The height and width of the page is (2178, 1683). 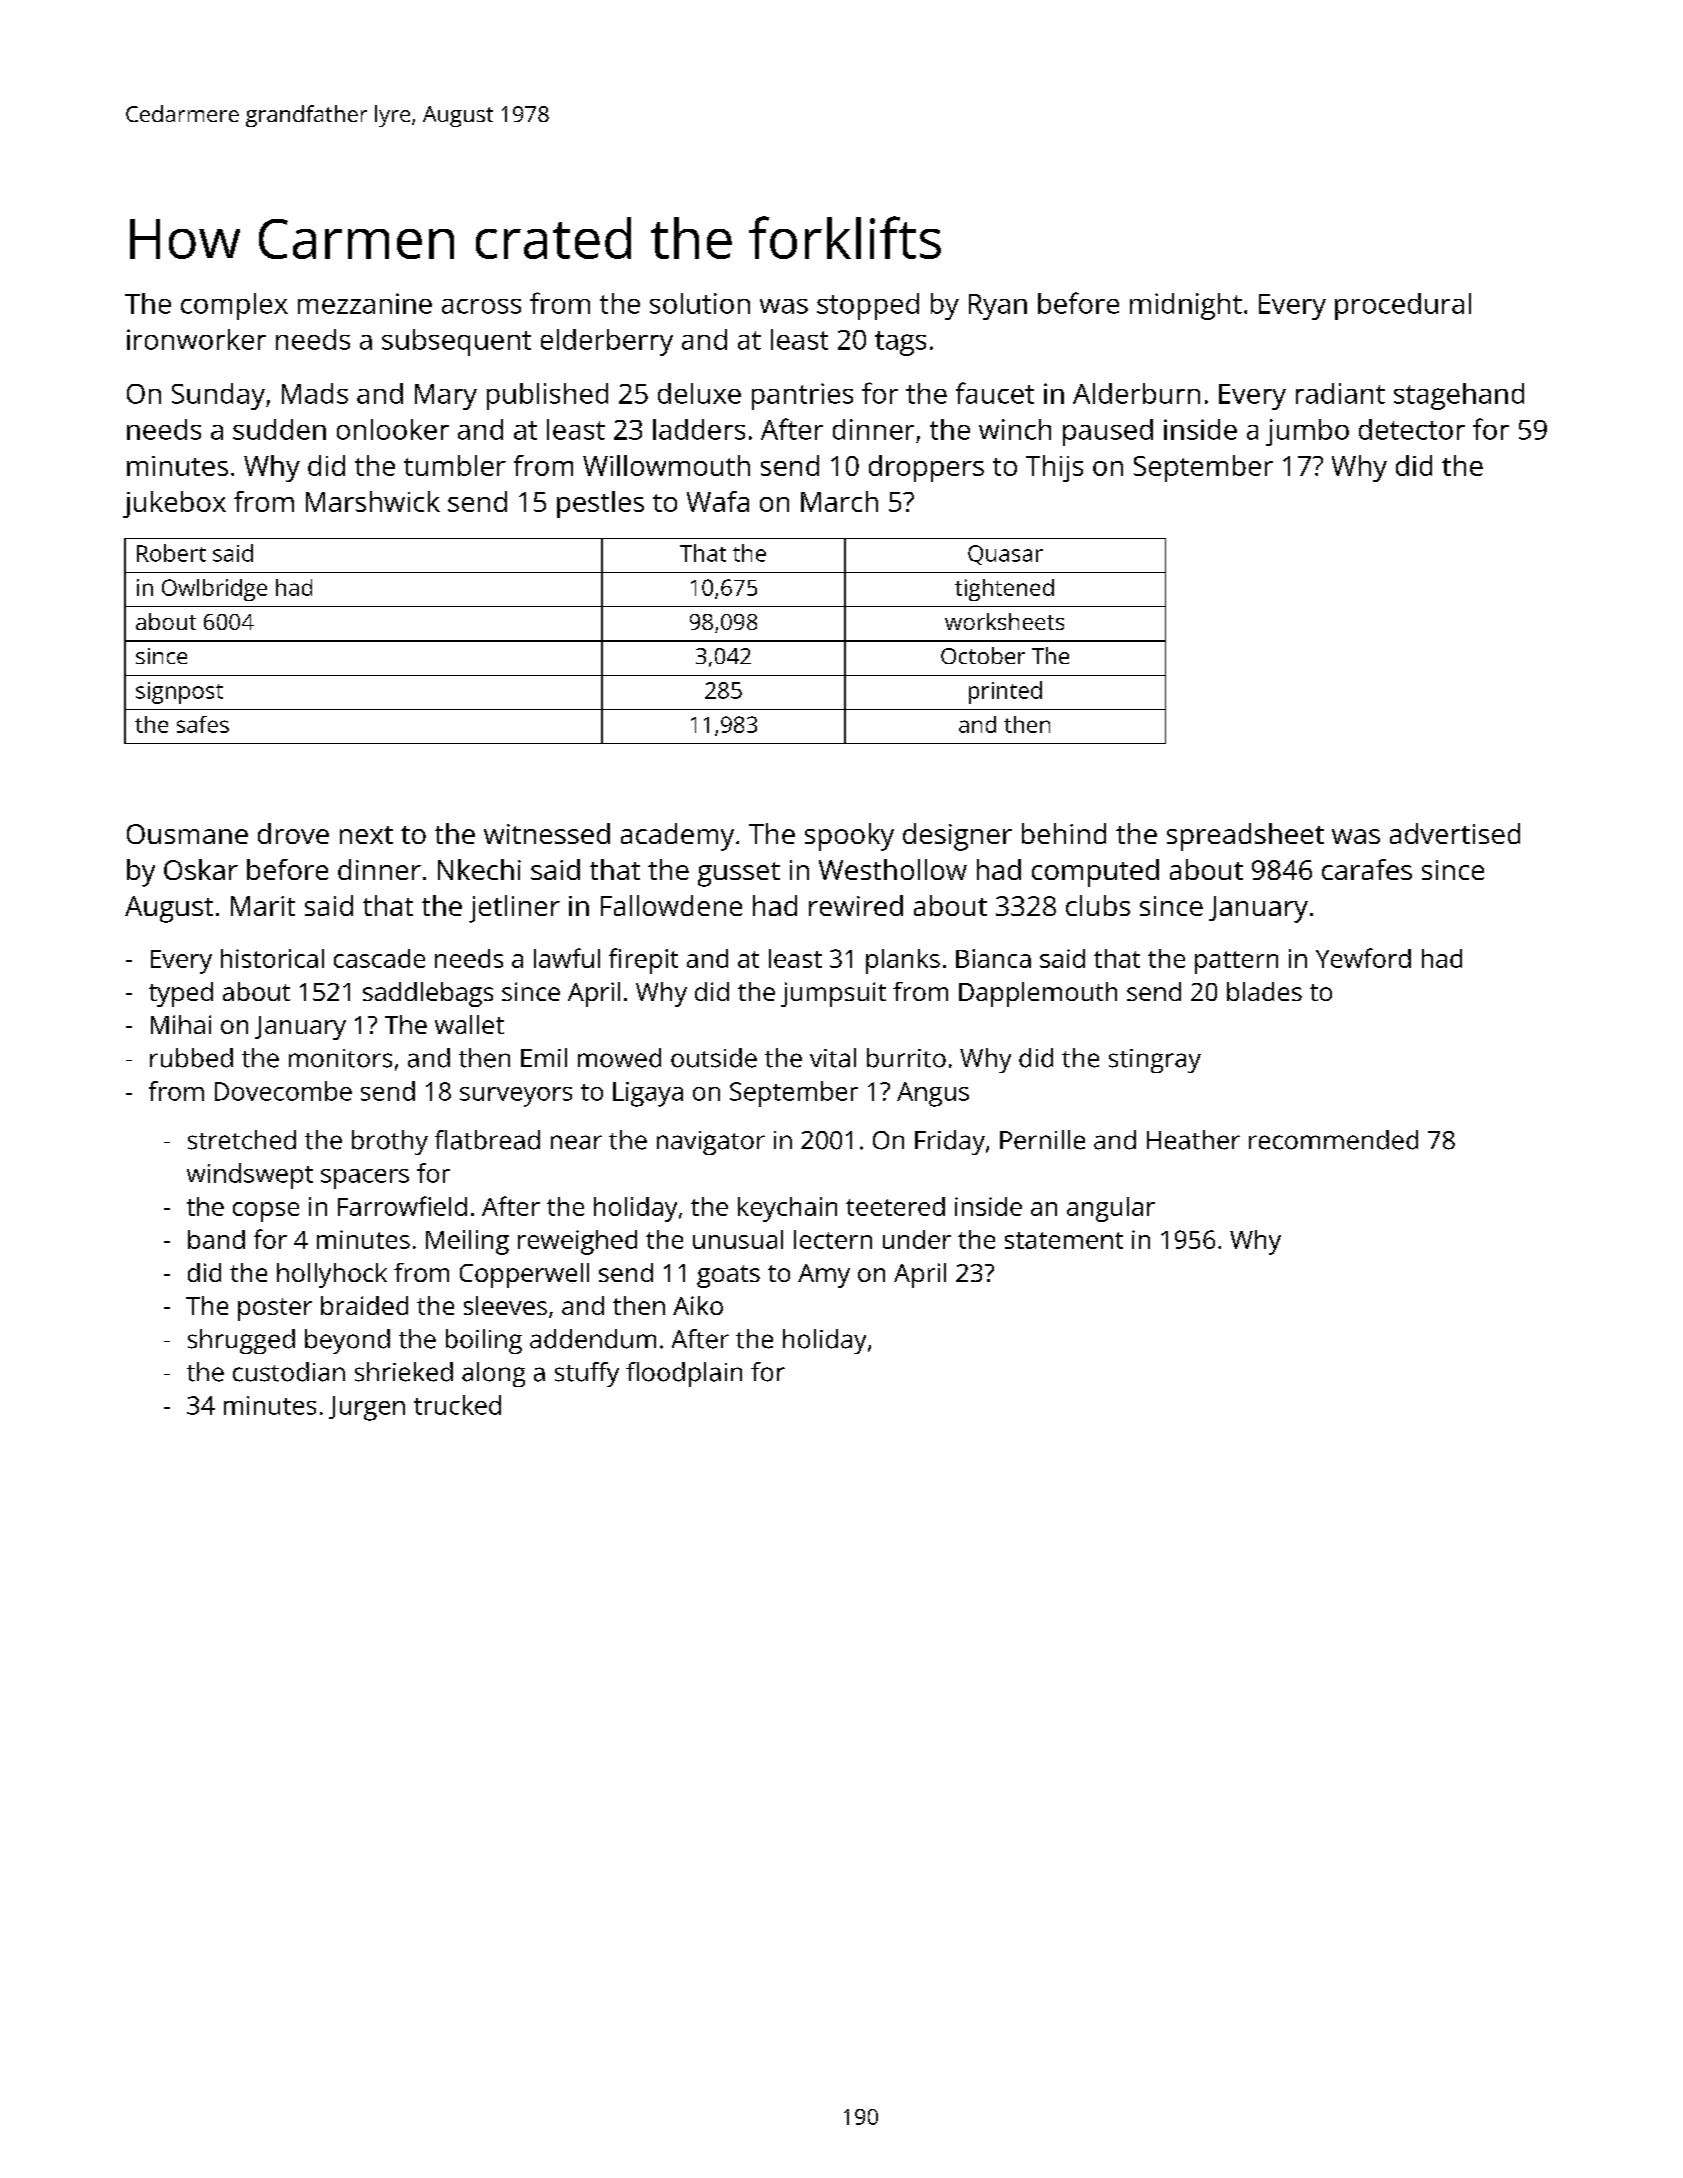 What do you see at coordinates (1064, 1240) in the page?
I see `statement` at bounding box center [1064, 1240].
